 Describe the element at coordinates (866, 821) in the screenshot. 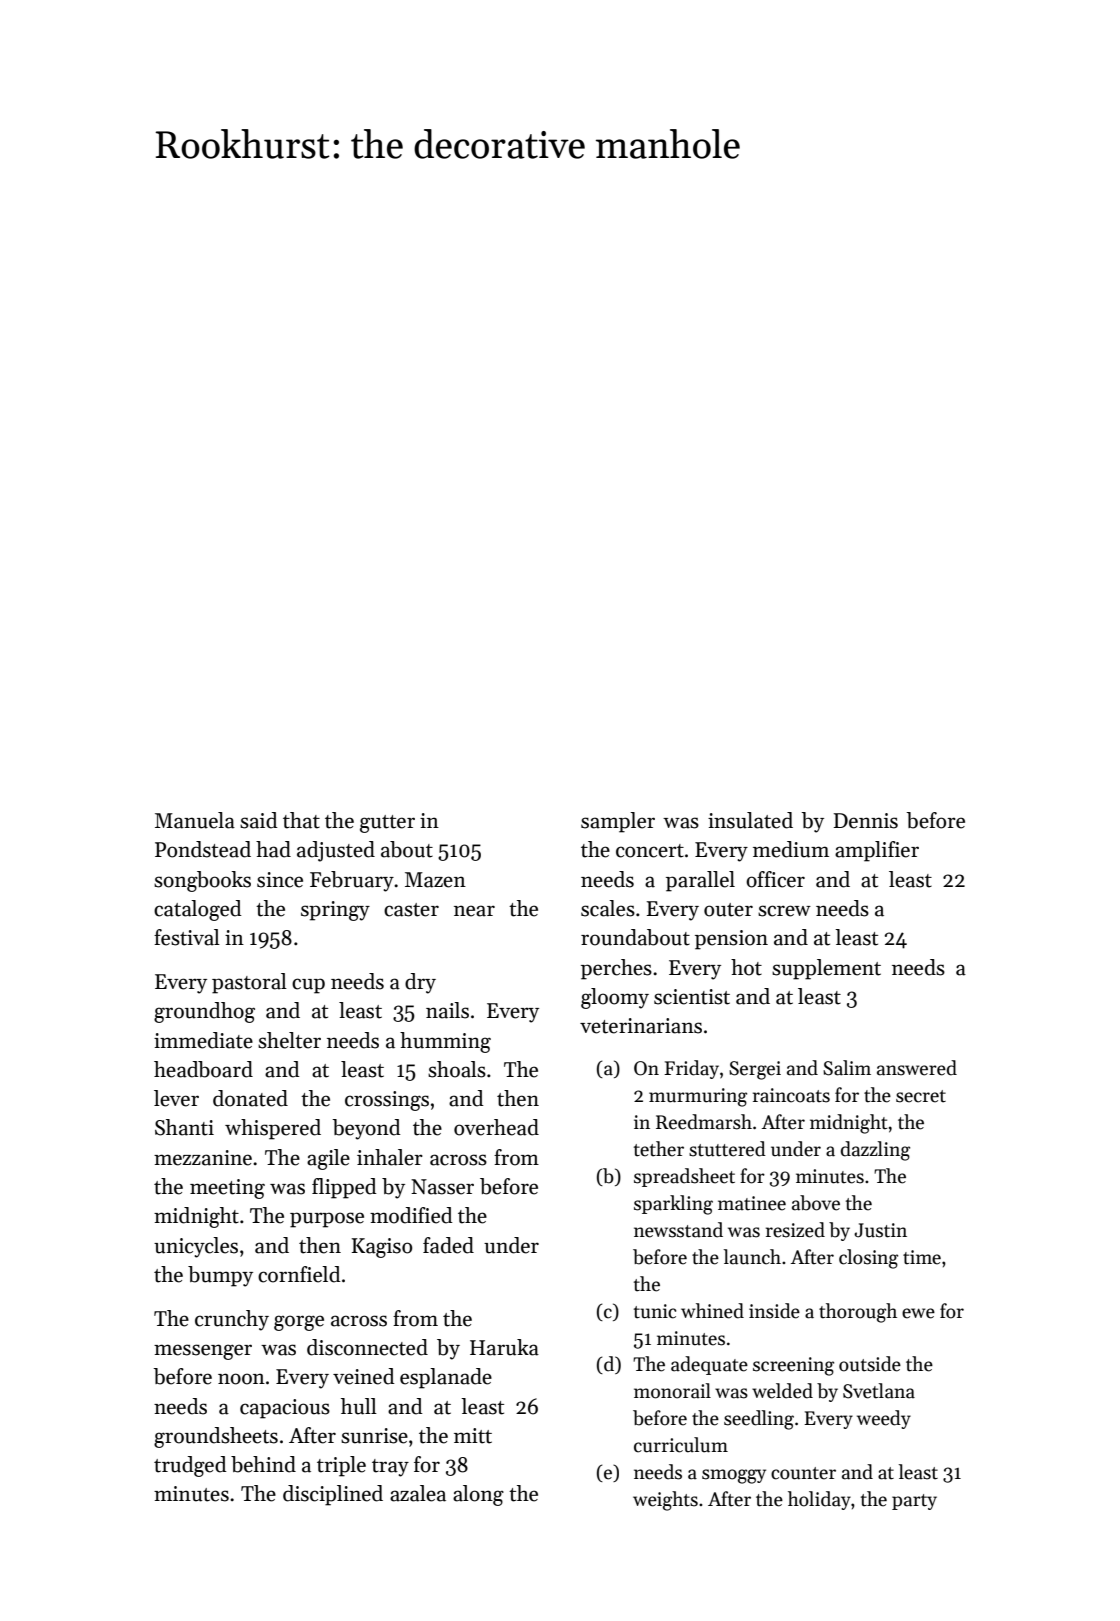

I see `Dennis` at that location.
